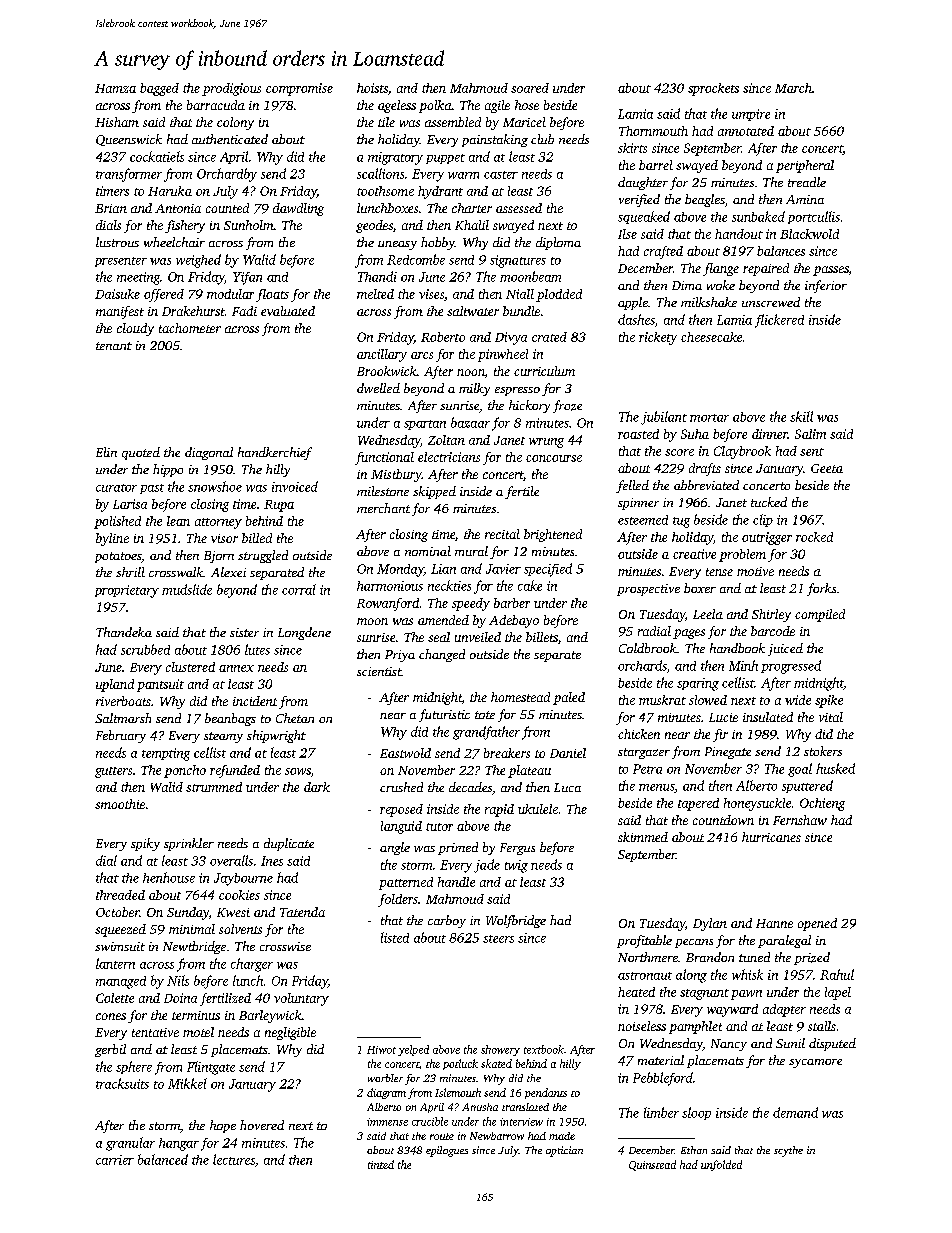 This image has width=952, height=1233. I want to click on inferior, so click(826, 286).
